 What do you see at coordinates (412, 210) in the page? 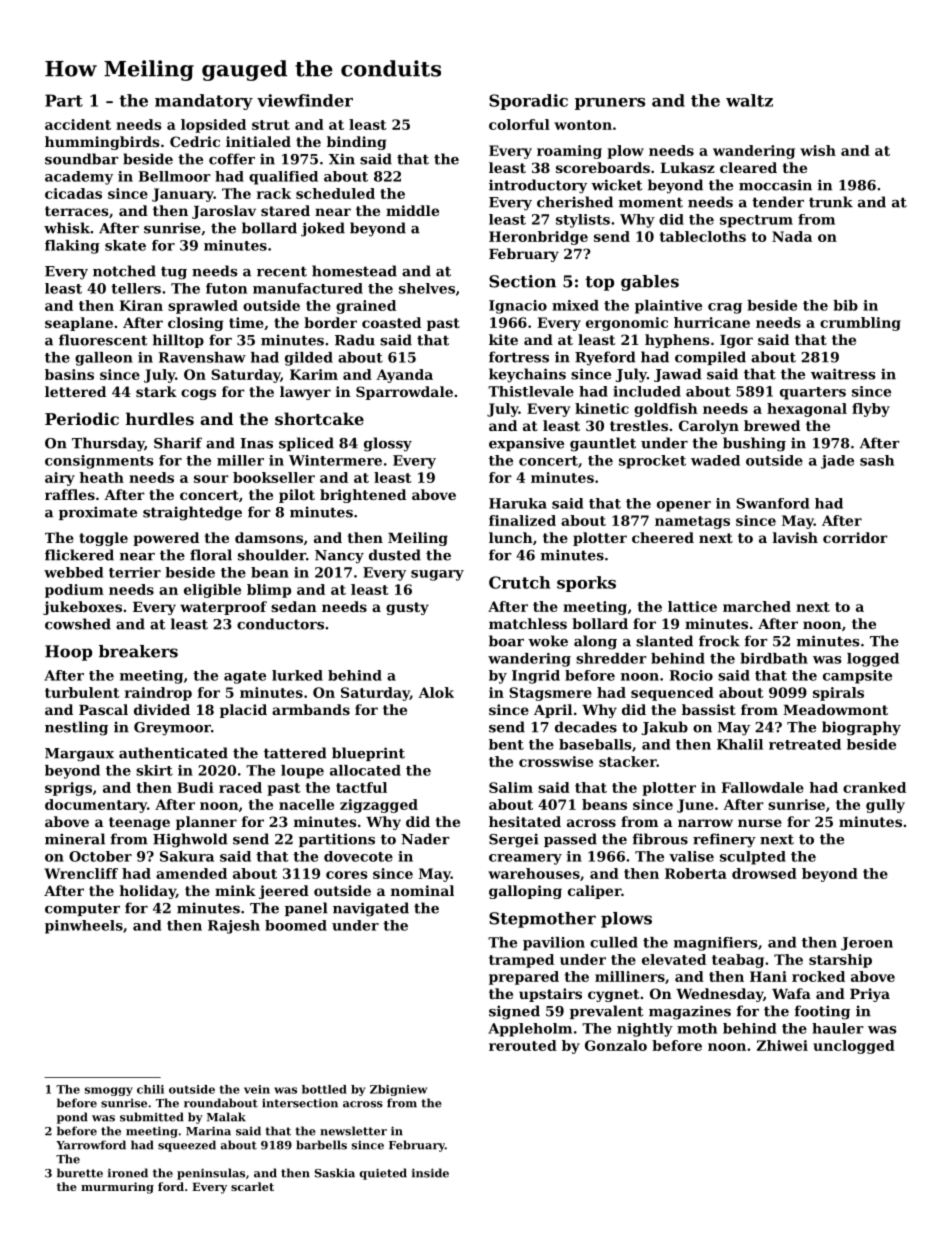
I see `middle` at bounding box center [412, 210].
